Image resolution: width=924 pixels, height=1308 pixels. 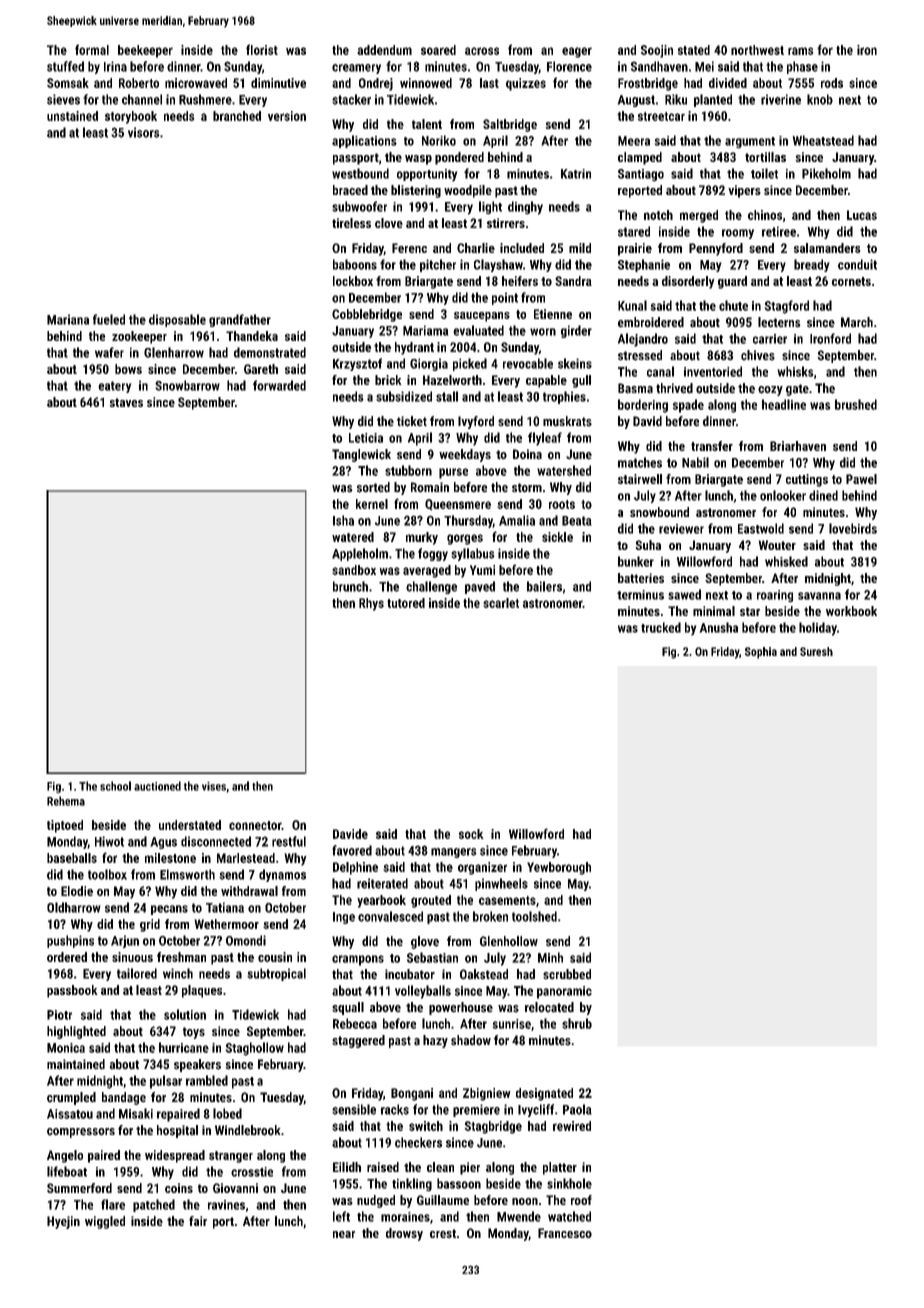 I want to click on Misaki, so click(x=136, y=1113).
